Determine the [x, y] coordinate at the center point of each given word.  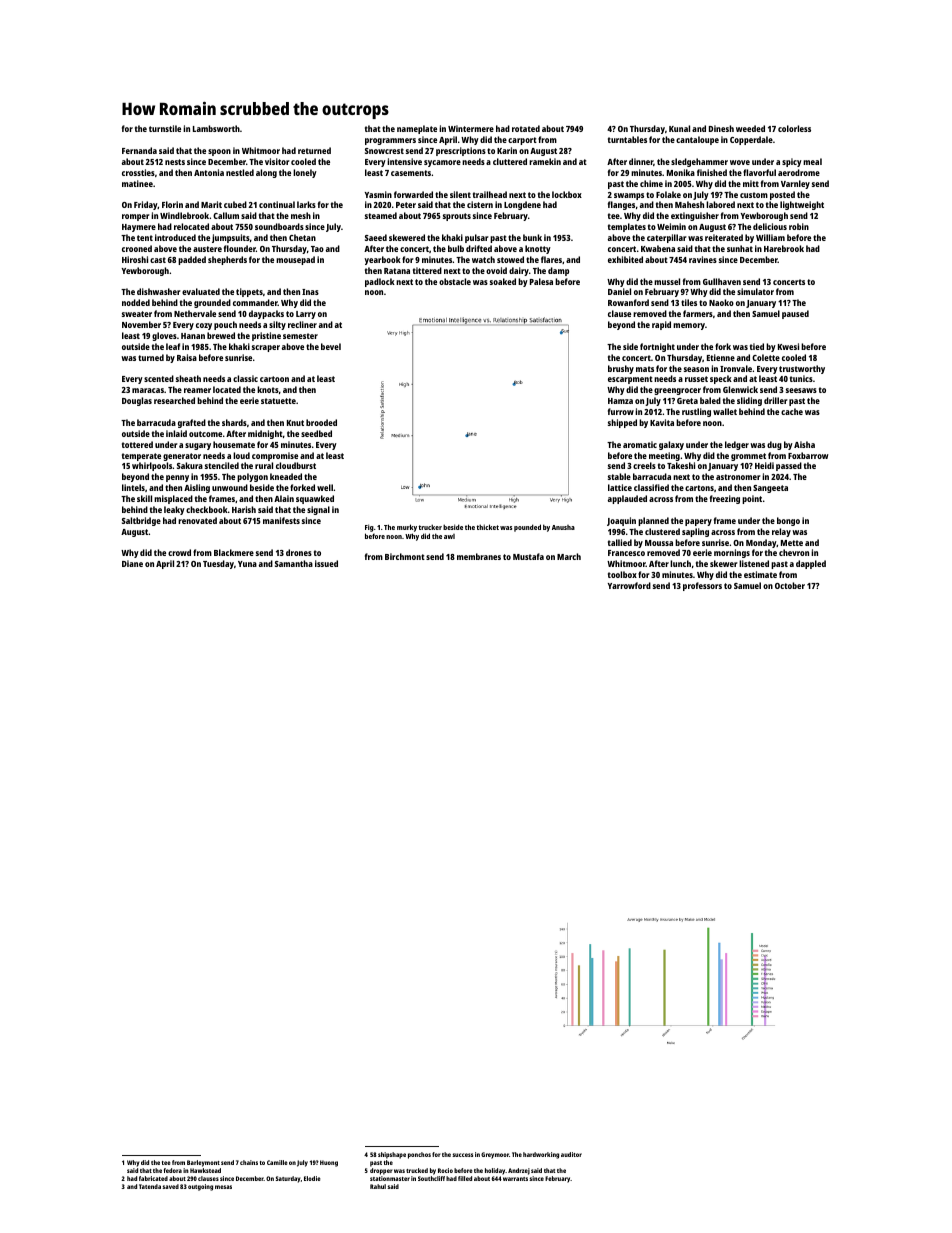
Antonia [209, 172]
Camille [277, 1162]
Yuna [247, 564]
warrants [515, 1179]
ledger [737, 445]
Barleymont [203, 1163]
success [462, 1155]
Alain [284, 498]
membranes [479, 556]
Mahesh [689, 204]
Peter [406, 205]
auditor [571, 1154]
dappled [811, 564]
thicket [487, 527]
